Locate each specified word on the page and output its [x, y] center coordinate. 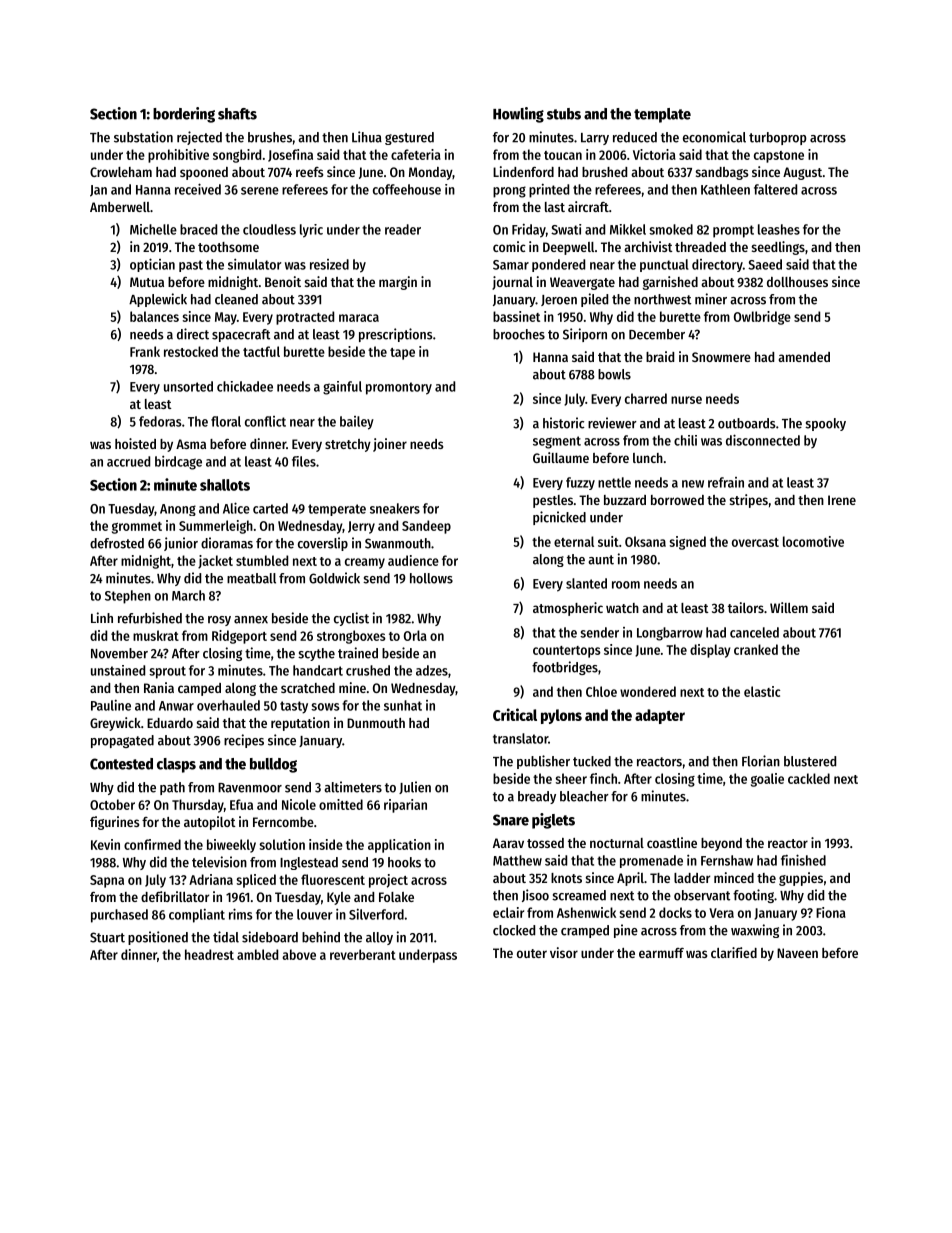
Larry [595, 139]
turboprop [778, 138]
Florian [761, 761]
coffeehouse [407, 189]
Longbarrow [670, 634]
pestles [553, 501]
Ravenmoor [250, 788]
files [304, 461]
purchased [119, 916]
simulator [255, 264]
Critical [515, 714]
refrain [726, 482]
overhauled [228, 705]
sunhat [403, 705]
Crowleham [121, 172]
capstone [779, 157]
